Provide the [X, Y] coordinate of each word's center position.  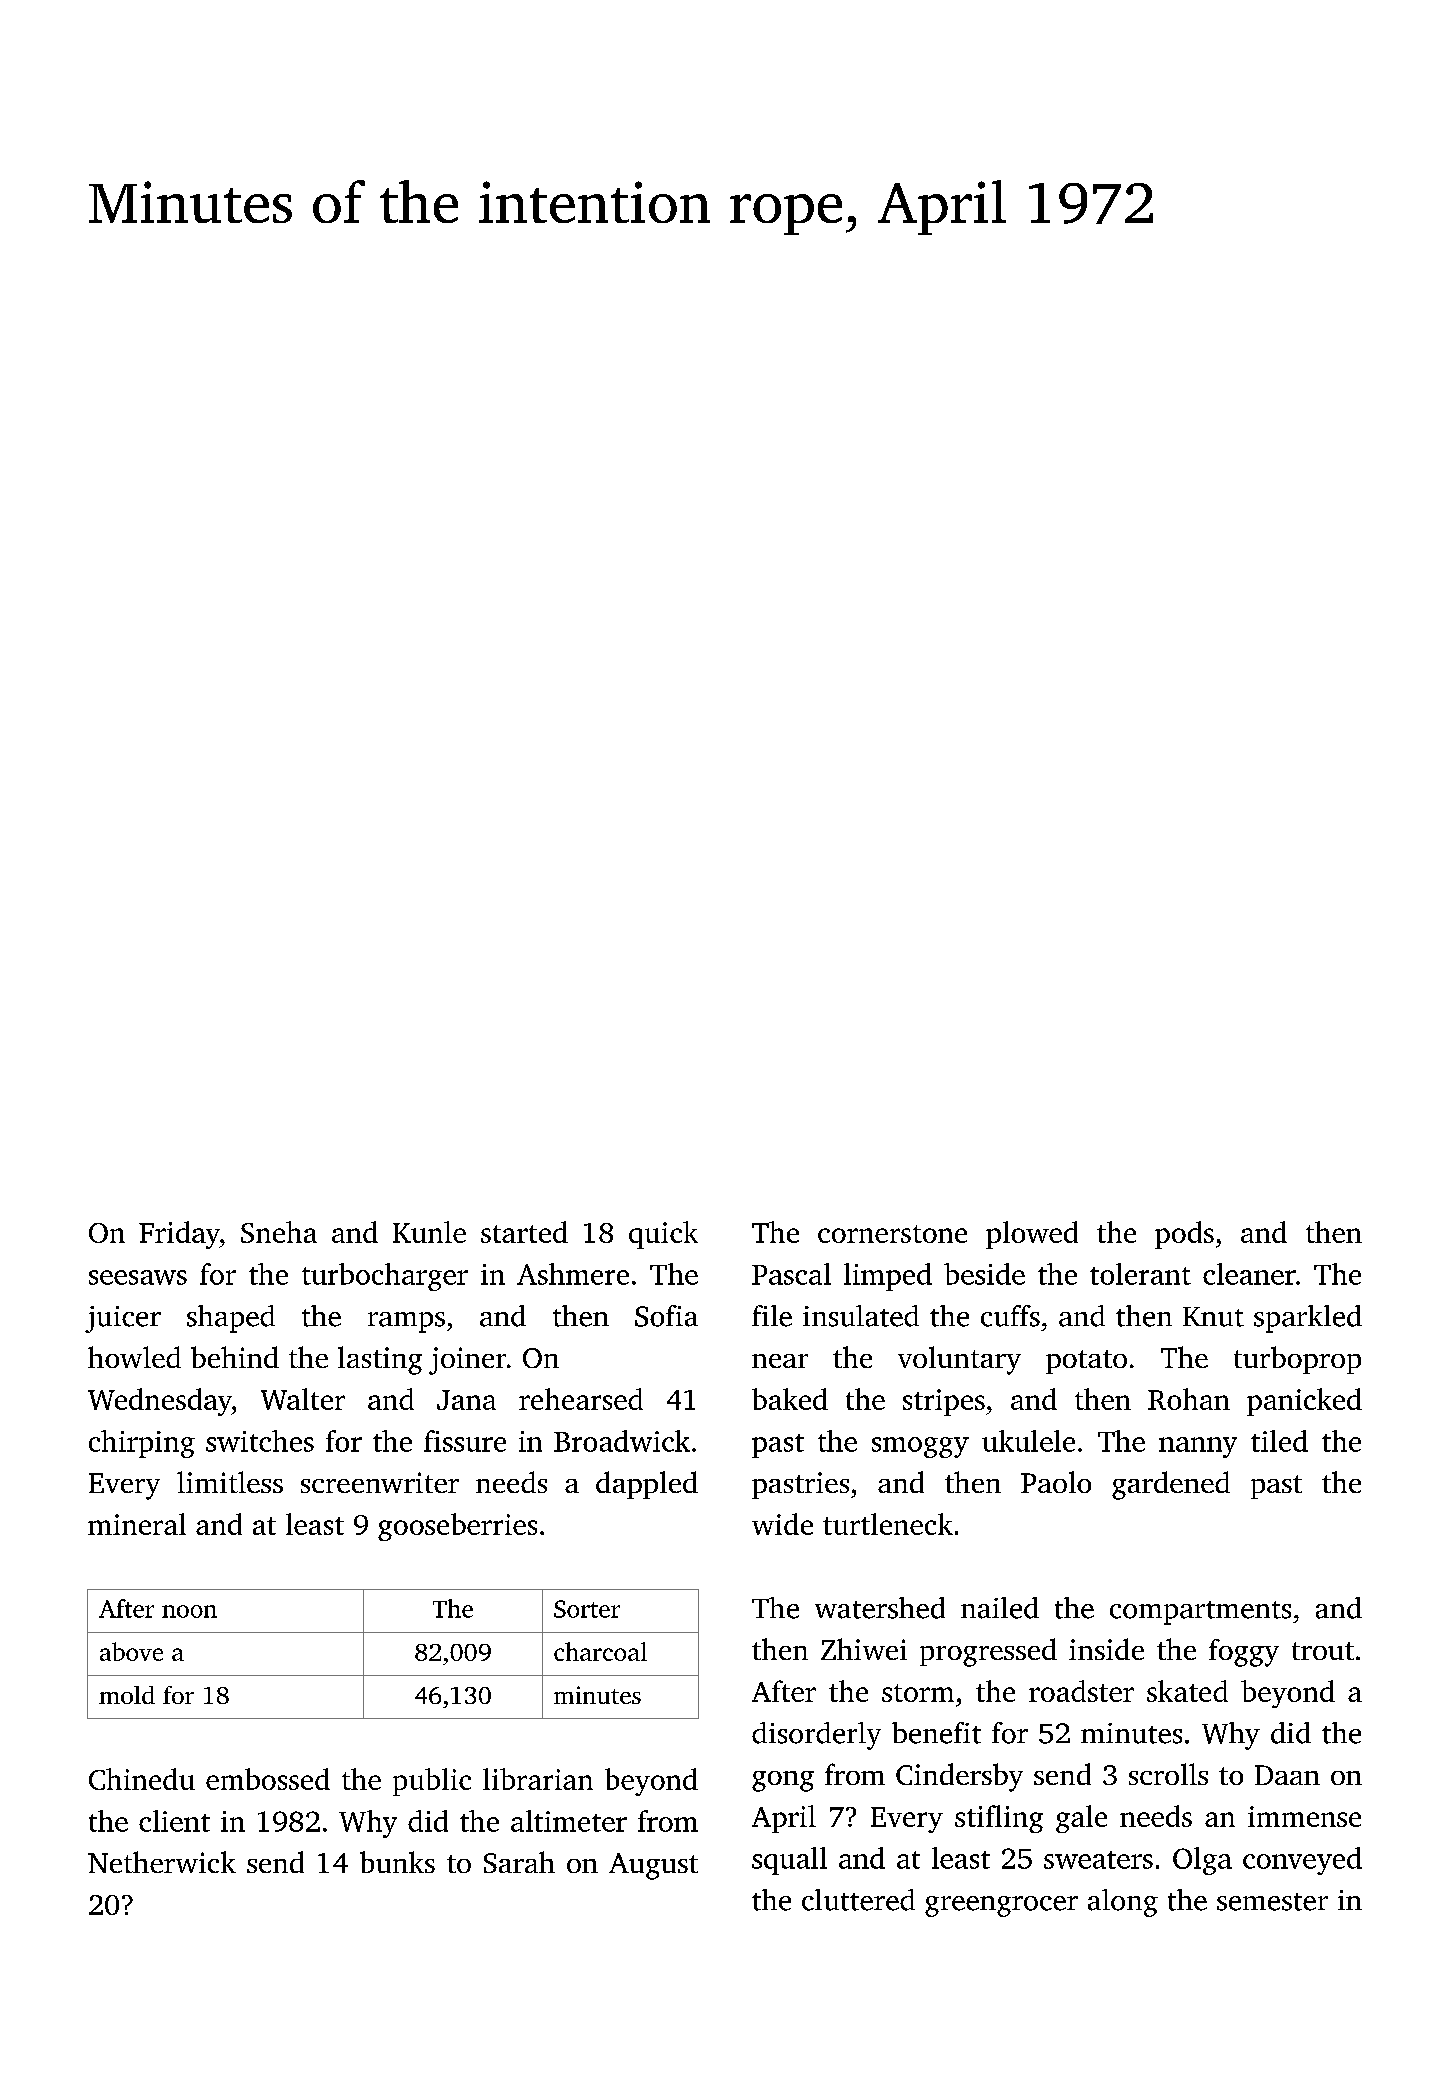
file [772, 1316]
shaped [231, 1319]
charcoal [600, 1651]
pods [1184, 1235]
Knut [1213, 1317]
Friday [179, 1235]
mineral [137, 1524]
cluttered [858, 1900]
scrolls [1168, 1774]
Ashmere [573, 1274]
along [1123, 1903]
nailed [1000, 1608]
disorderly [816, 1736]
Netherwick [162, 1862]
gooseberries [457, 1527]
